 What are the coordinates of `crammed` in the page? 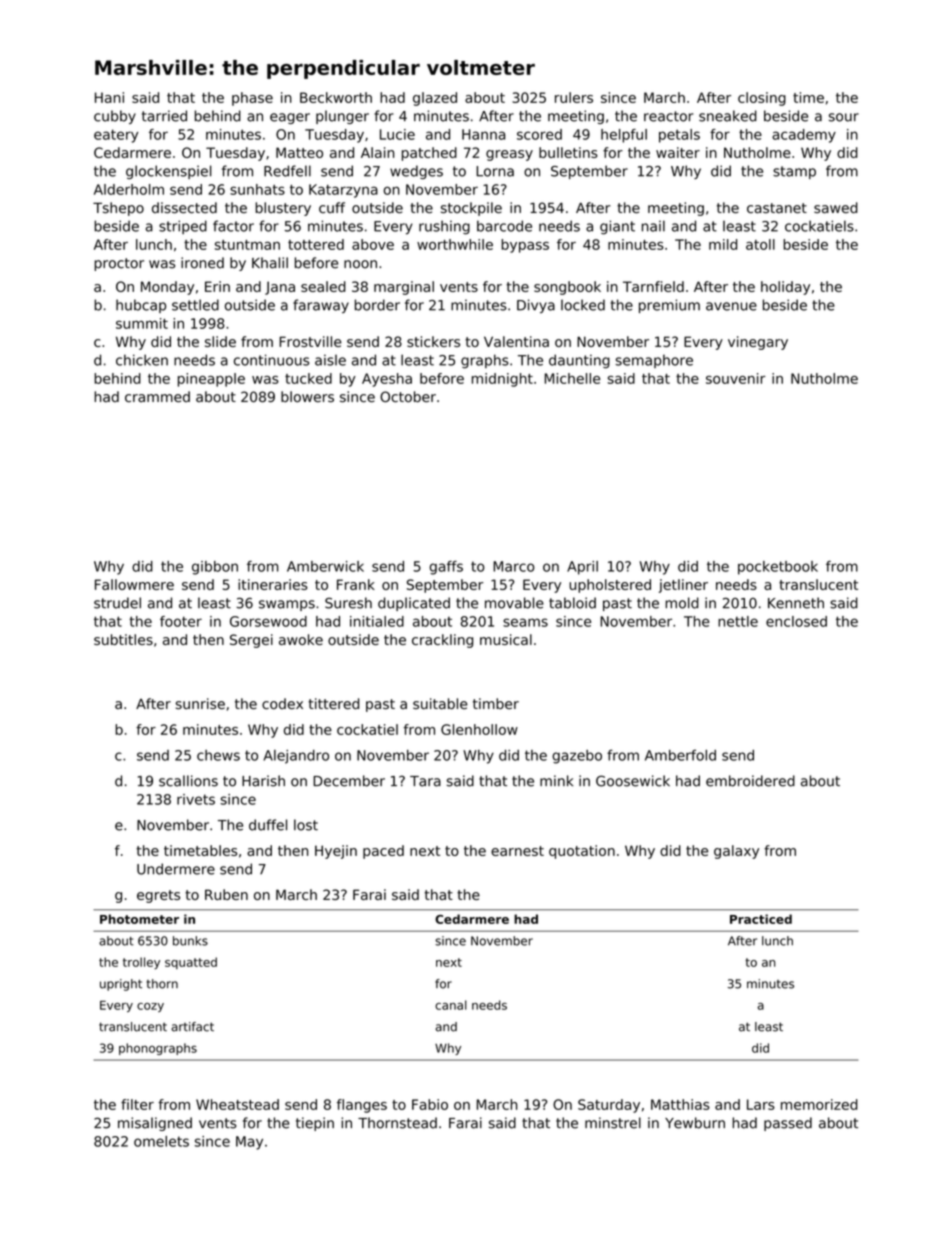 It's located at (157, 397).
